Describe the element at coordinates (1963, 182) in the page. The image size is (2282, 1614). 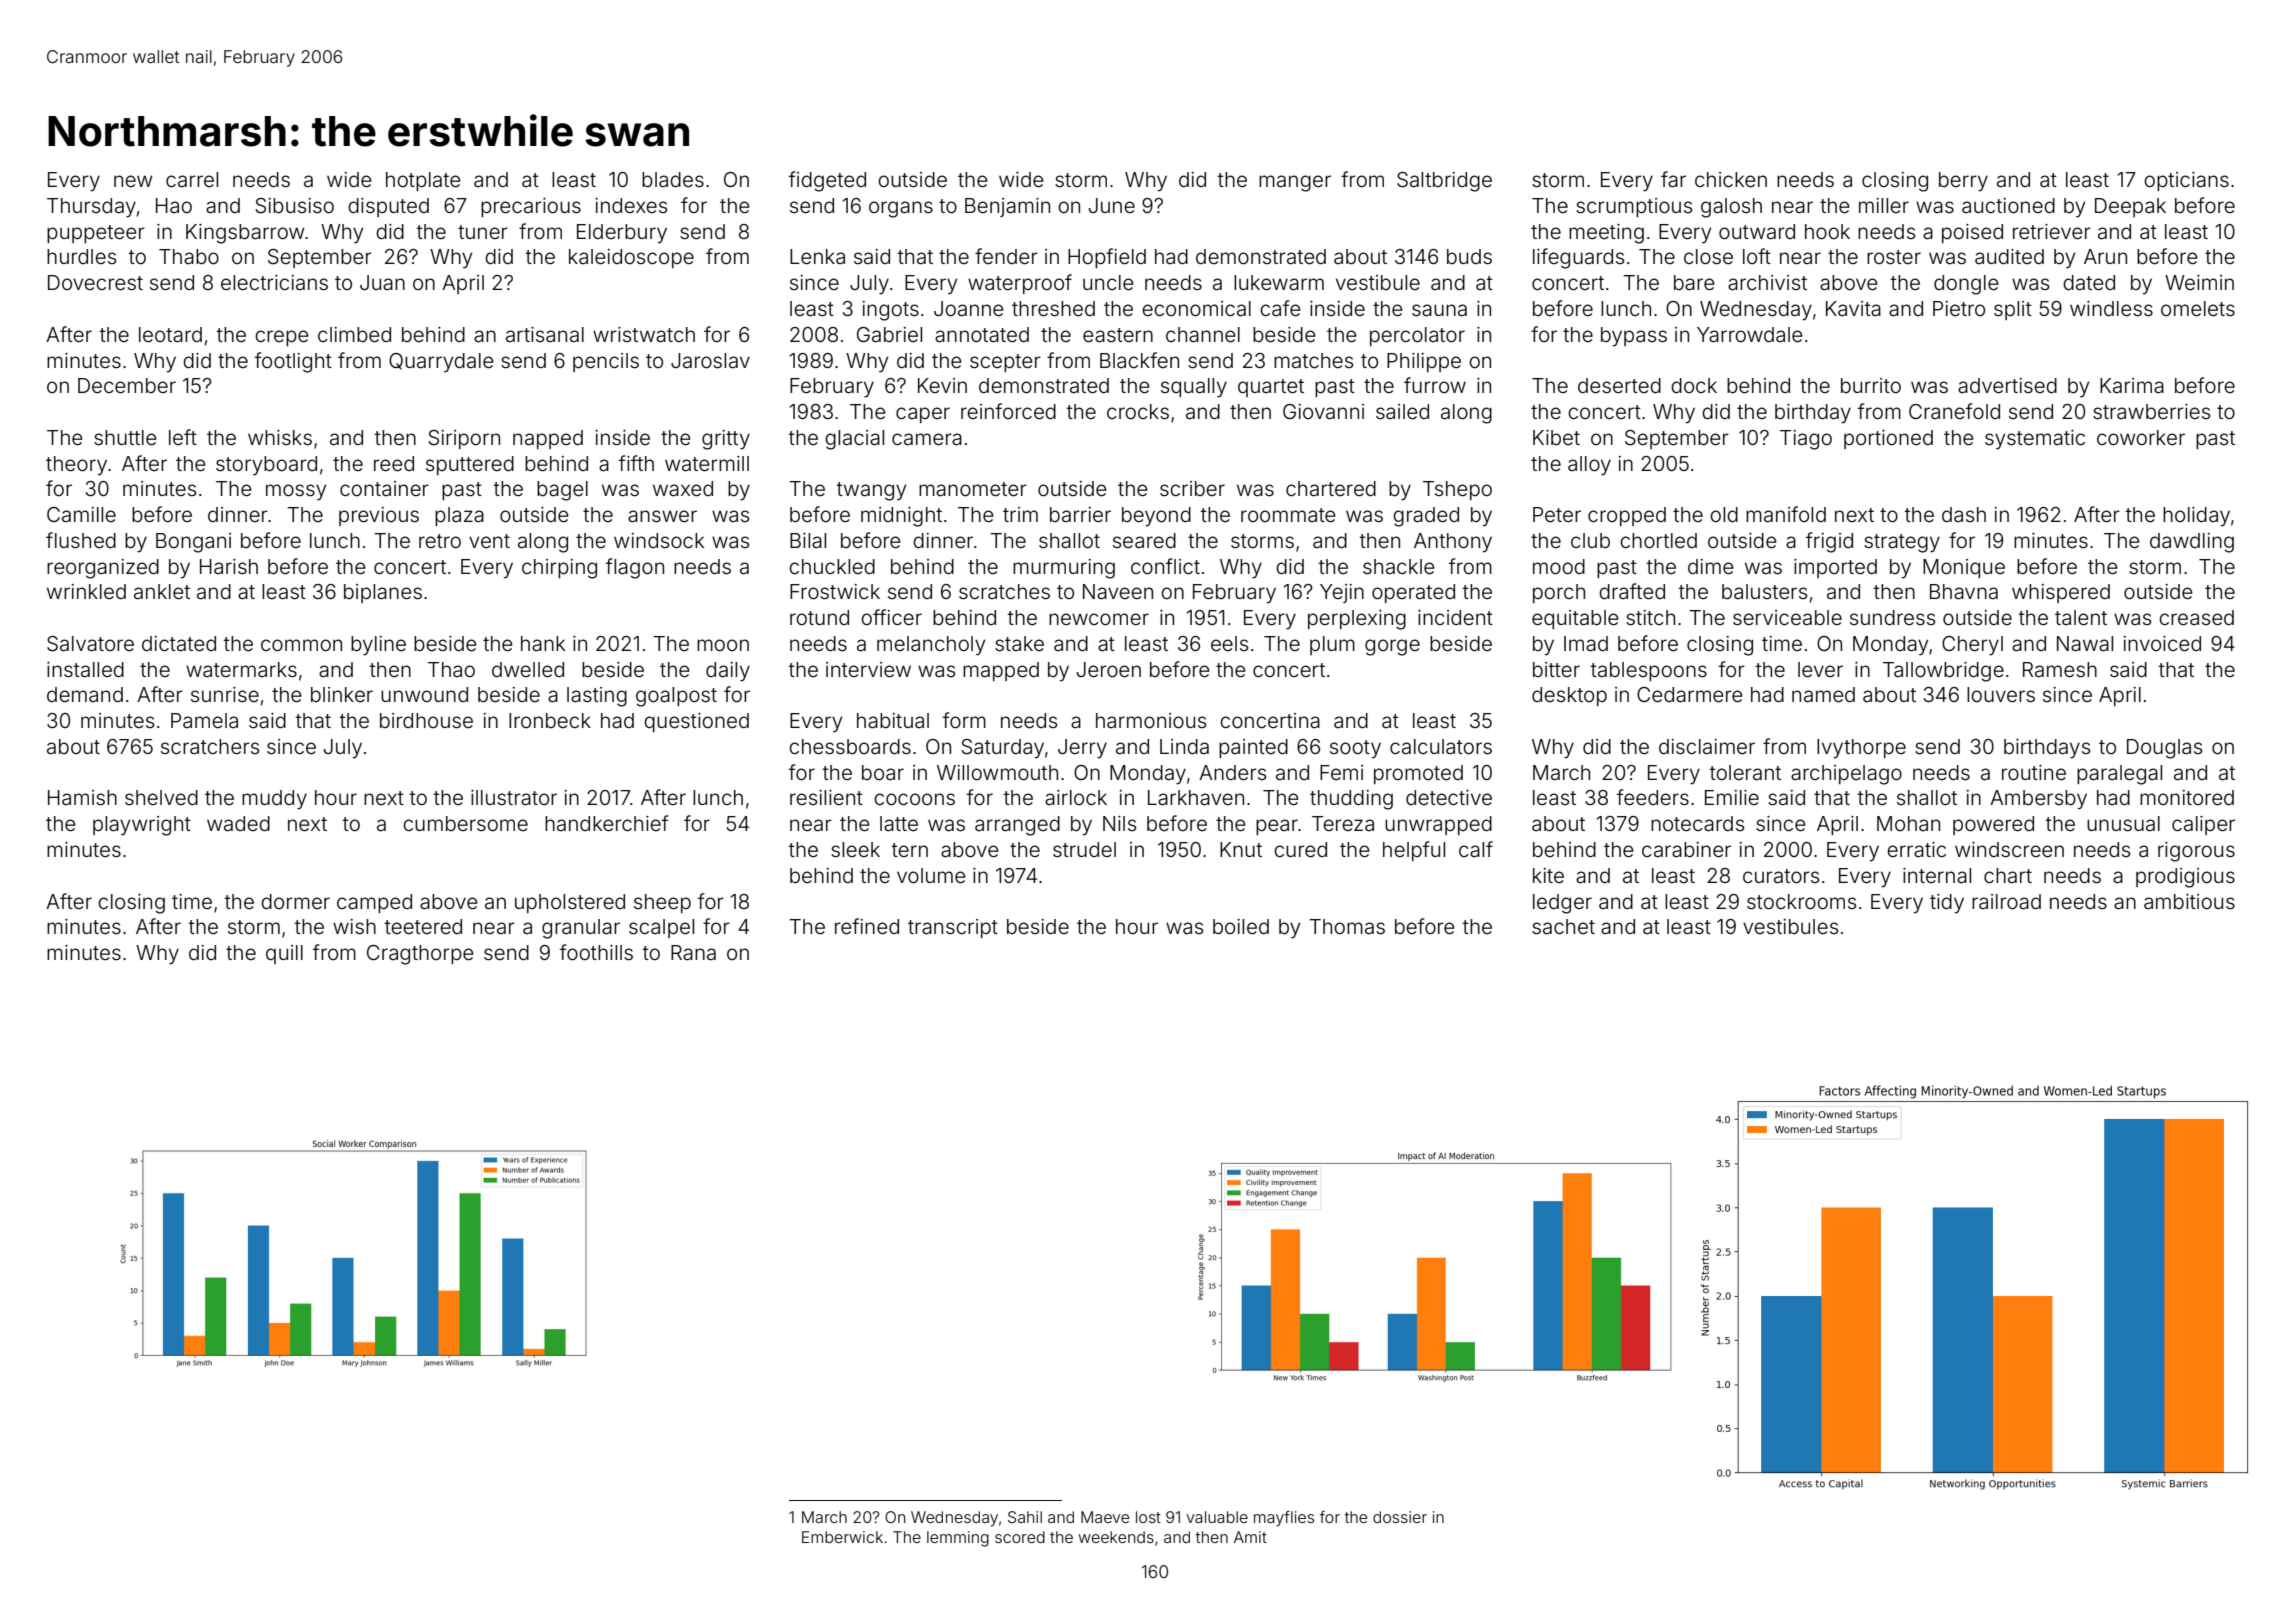
I see `berry` at that location.
